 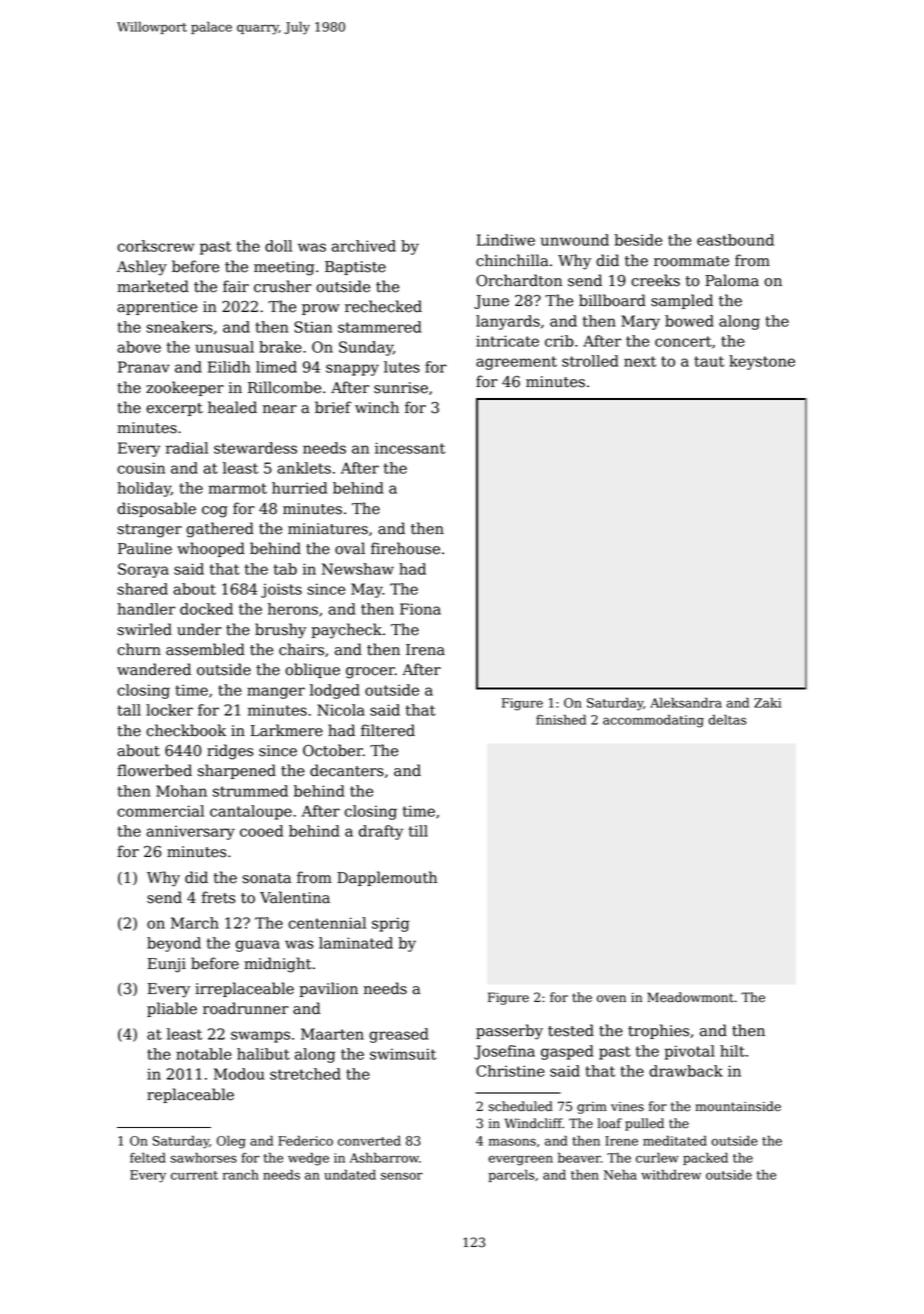 I want to click on till, so click(x=418, y=831).
